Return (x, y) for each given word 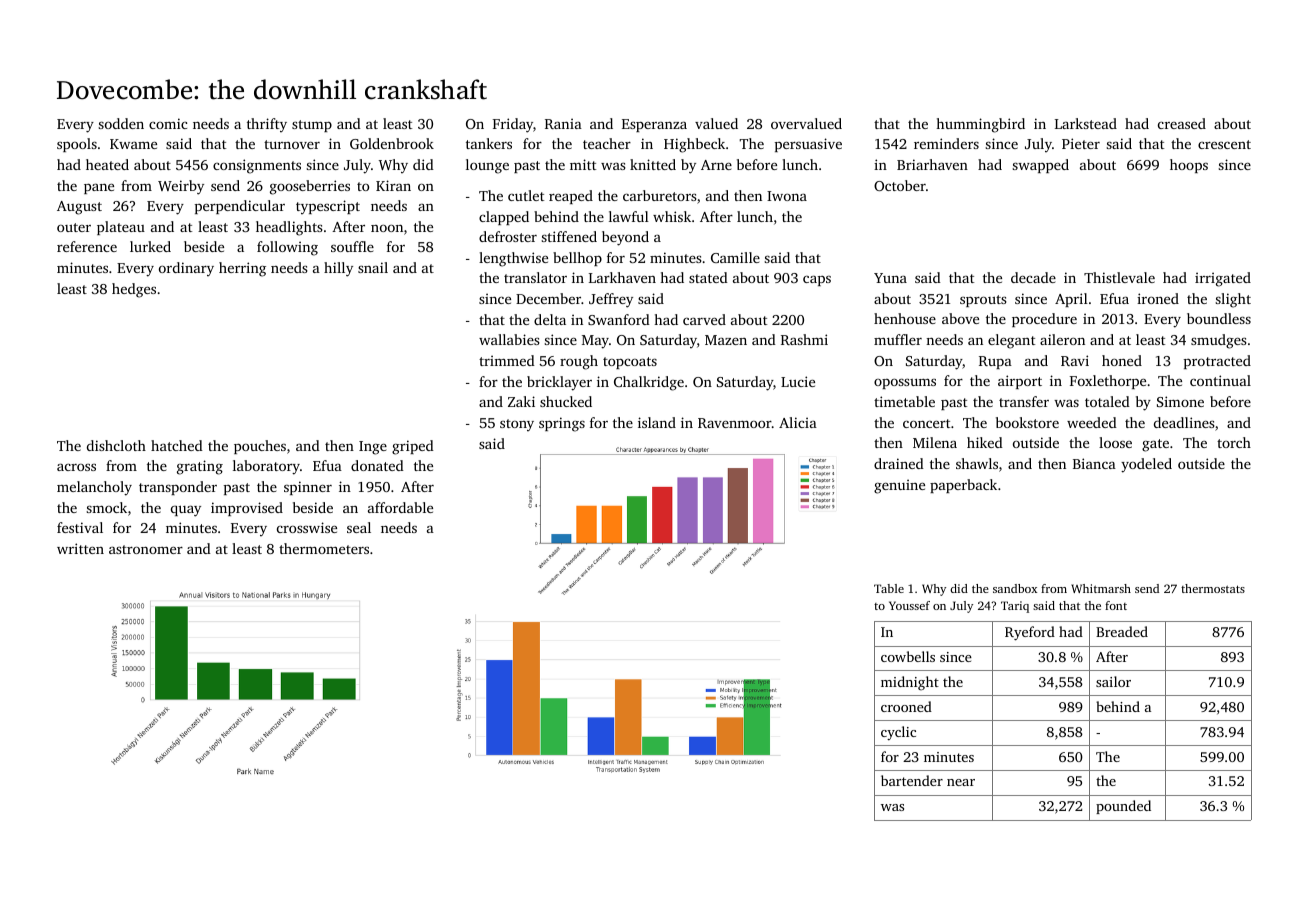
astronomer (146, 549)
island (657, 422)
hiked (985, 442)
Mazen (726, 340)
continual (1220, 380)
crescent (1224, 144)
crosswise (307, 527)
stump (312, 126)
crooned (906, 706)
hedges (134, 290)
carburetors (660, 195)
